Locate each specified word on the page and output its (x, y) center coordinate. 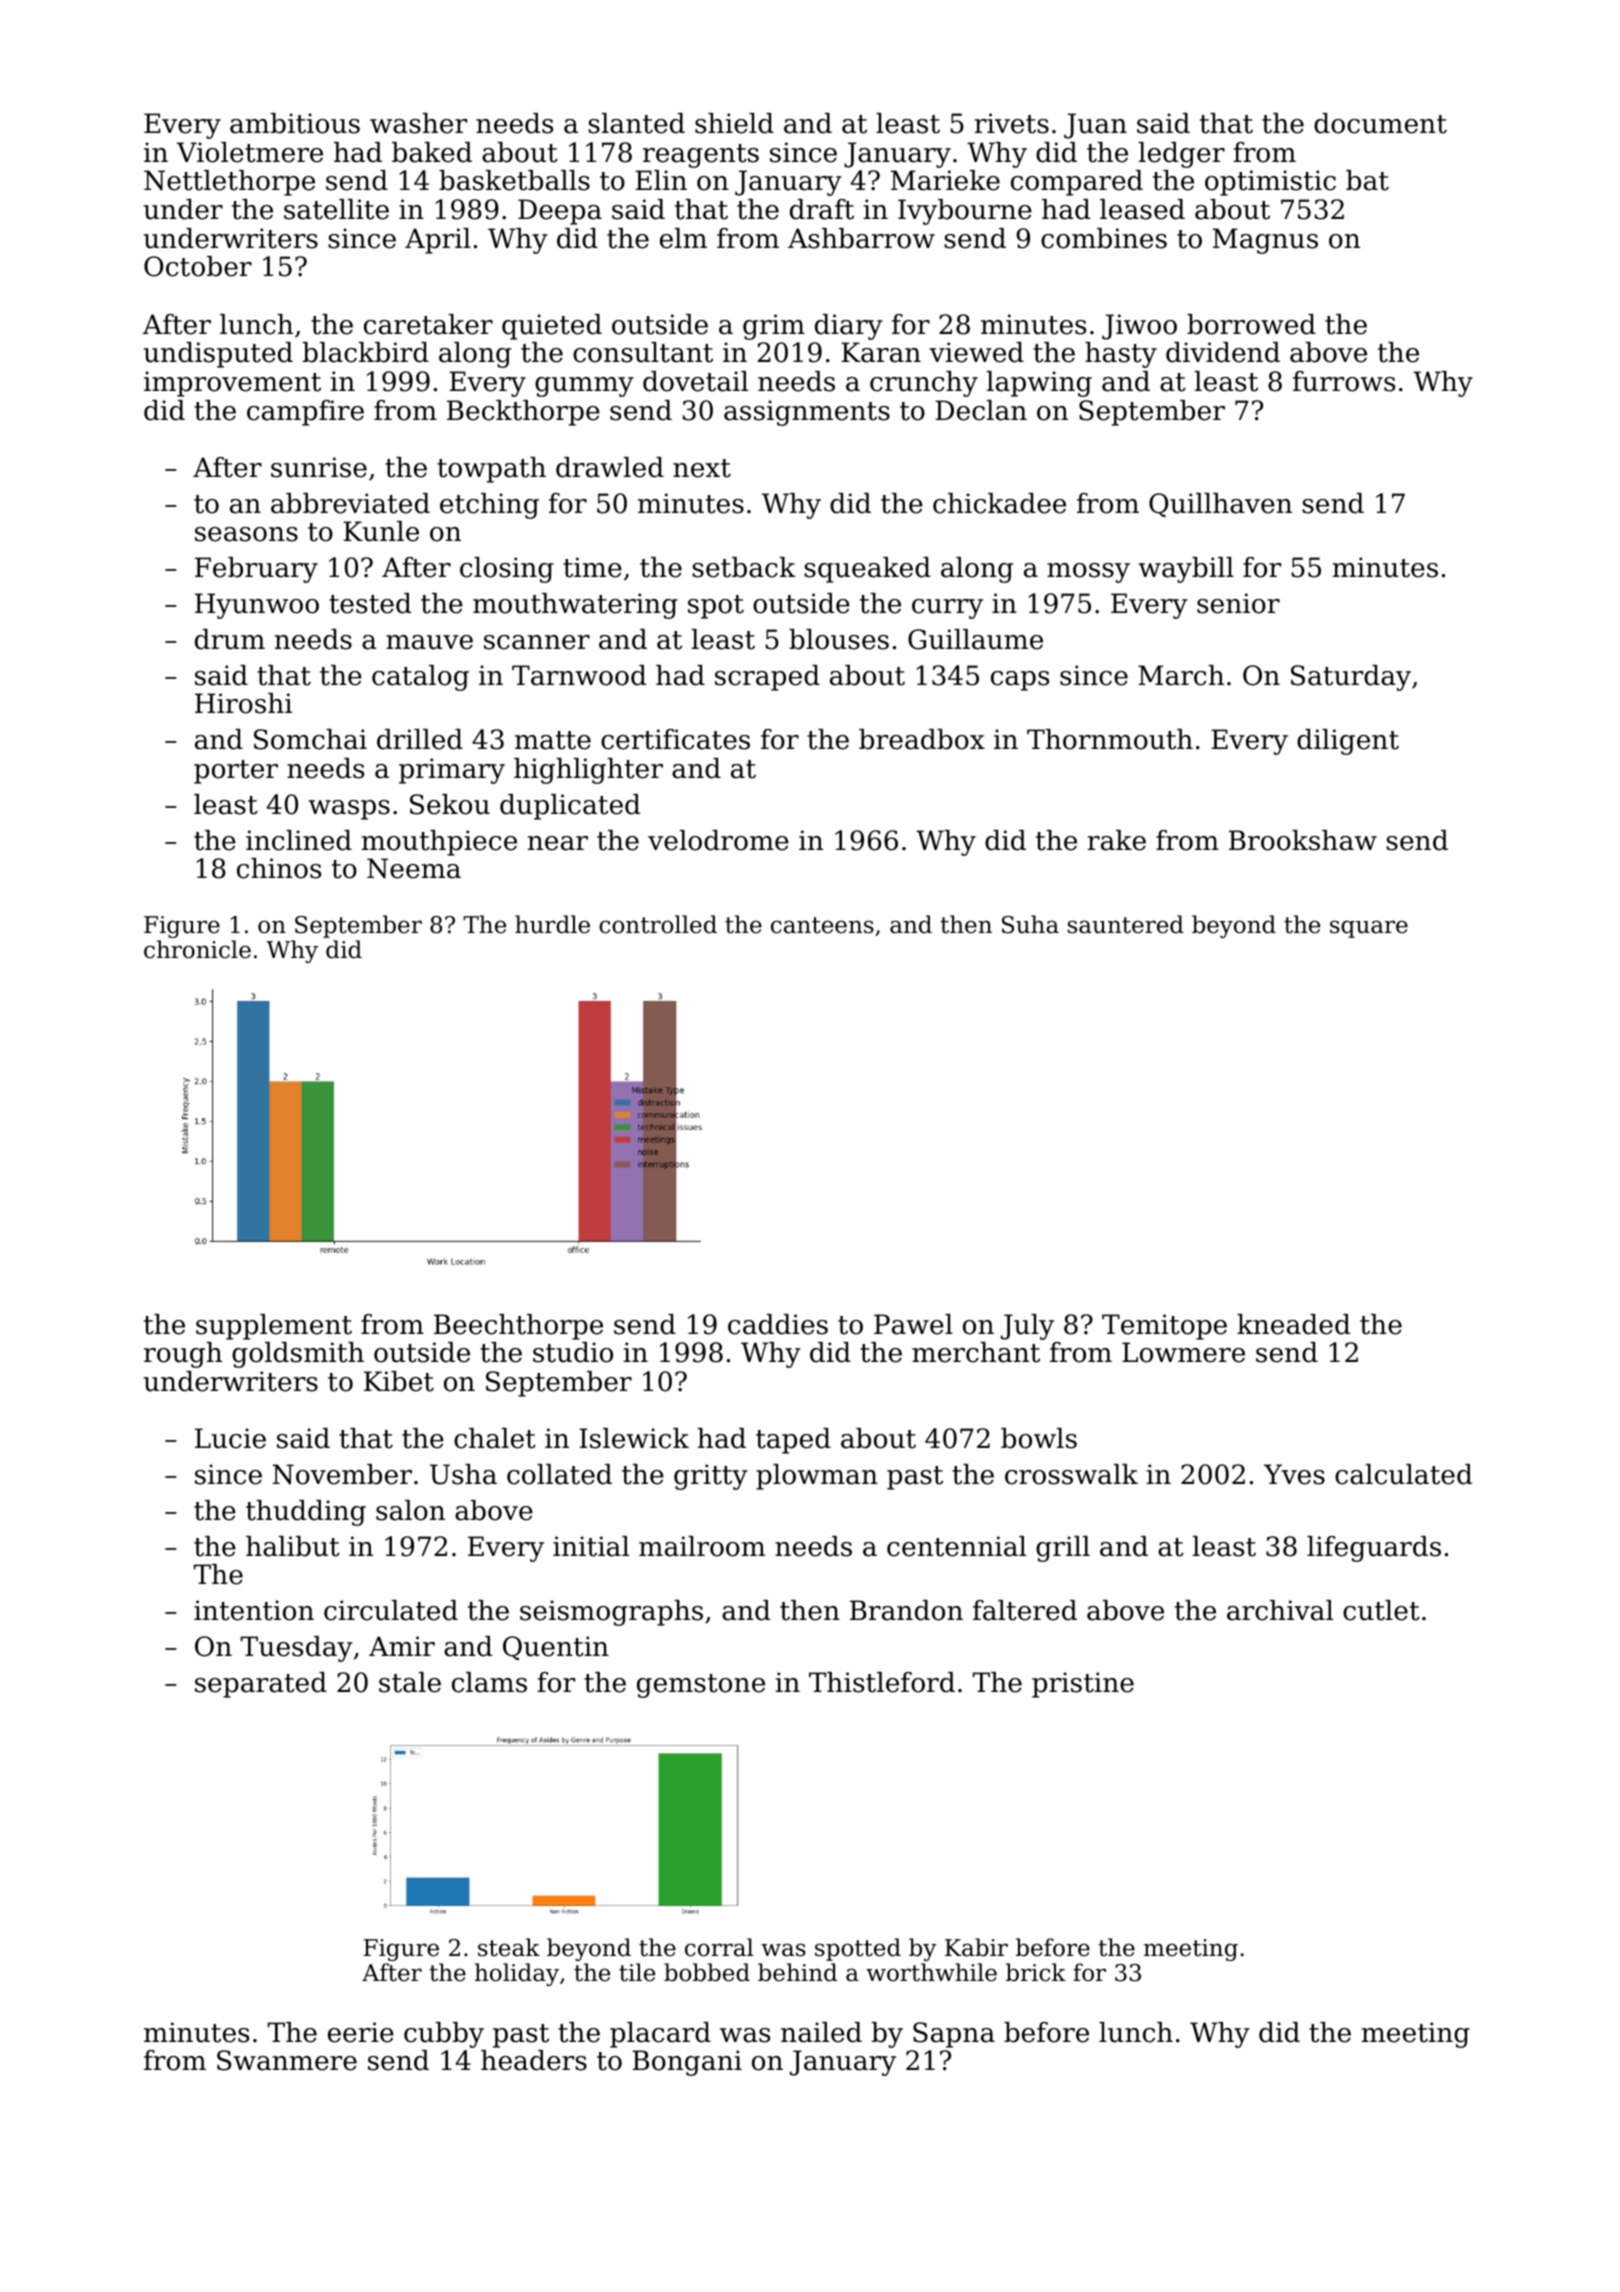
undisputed (218, 355)
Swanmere (287, 2060)
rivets (1012, 123)
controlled (658, 924)
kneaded (1293, 1324)
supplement (274, 1327)
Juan (1095, 126)
